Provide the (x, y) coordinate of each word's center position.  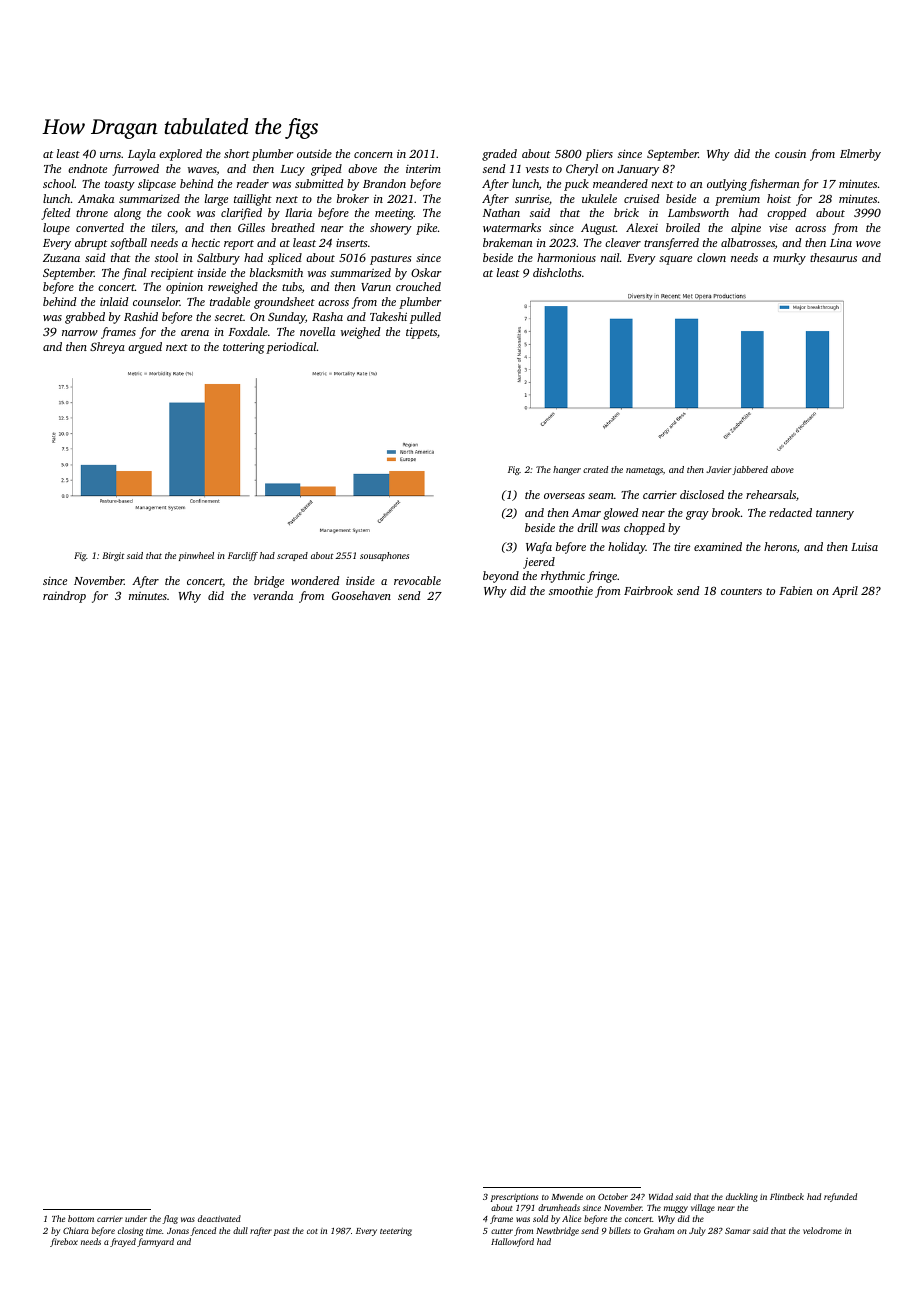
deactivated (219, 1218)
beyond (501, 577)
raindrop (64, 597)
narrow (80, 333)
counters (741, 591)
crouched (418, 286)
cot (312, 1231)
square (675, 260)
